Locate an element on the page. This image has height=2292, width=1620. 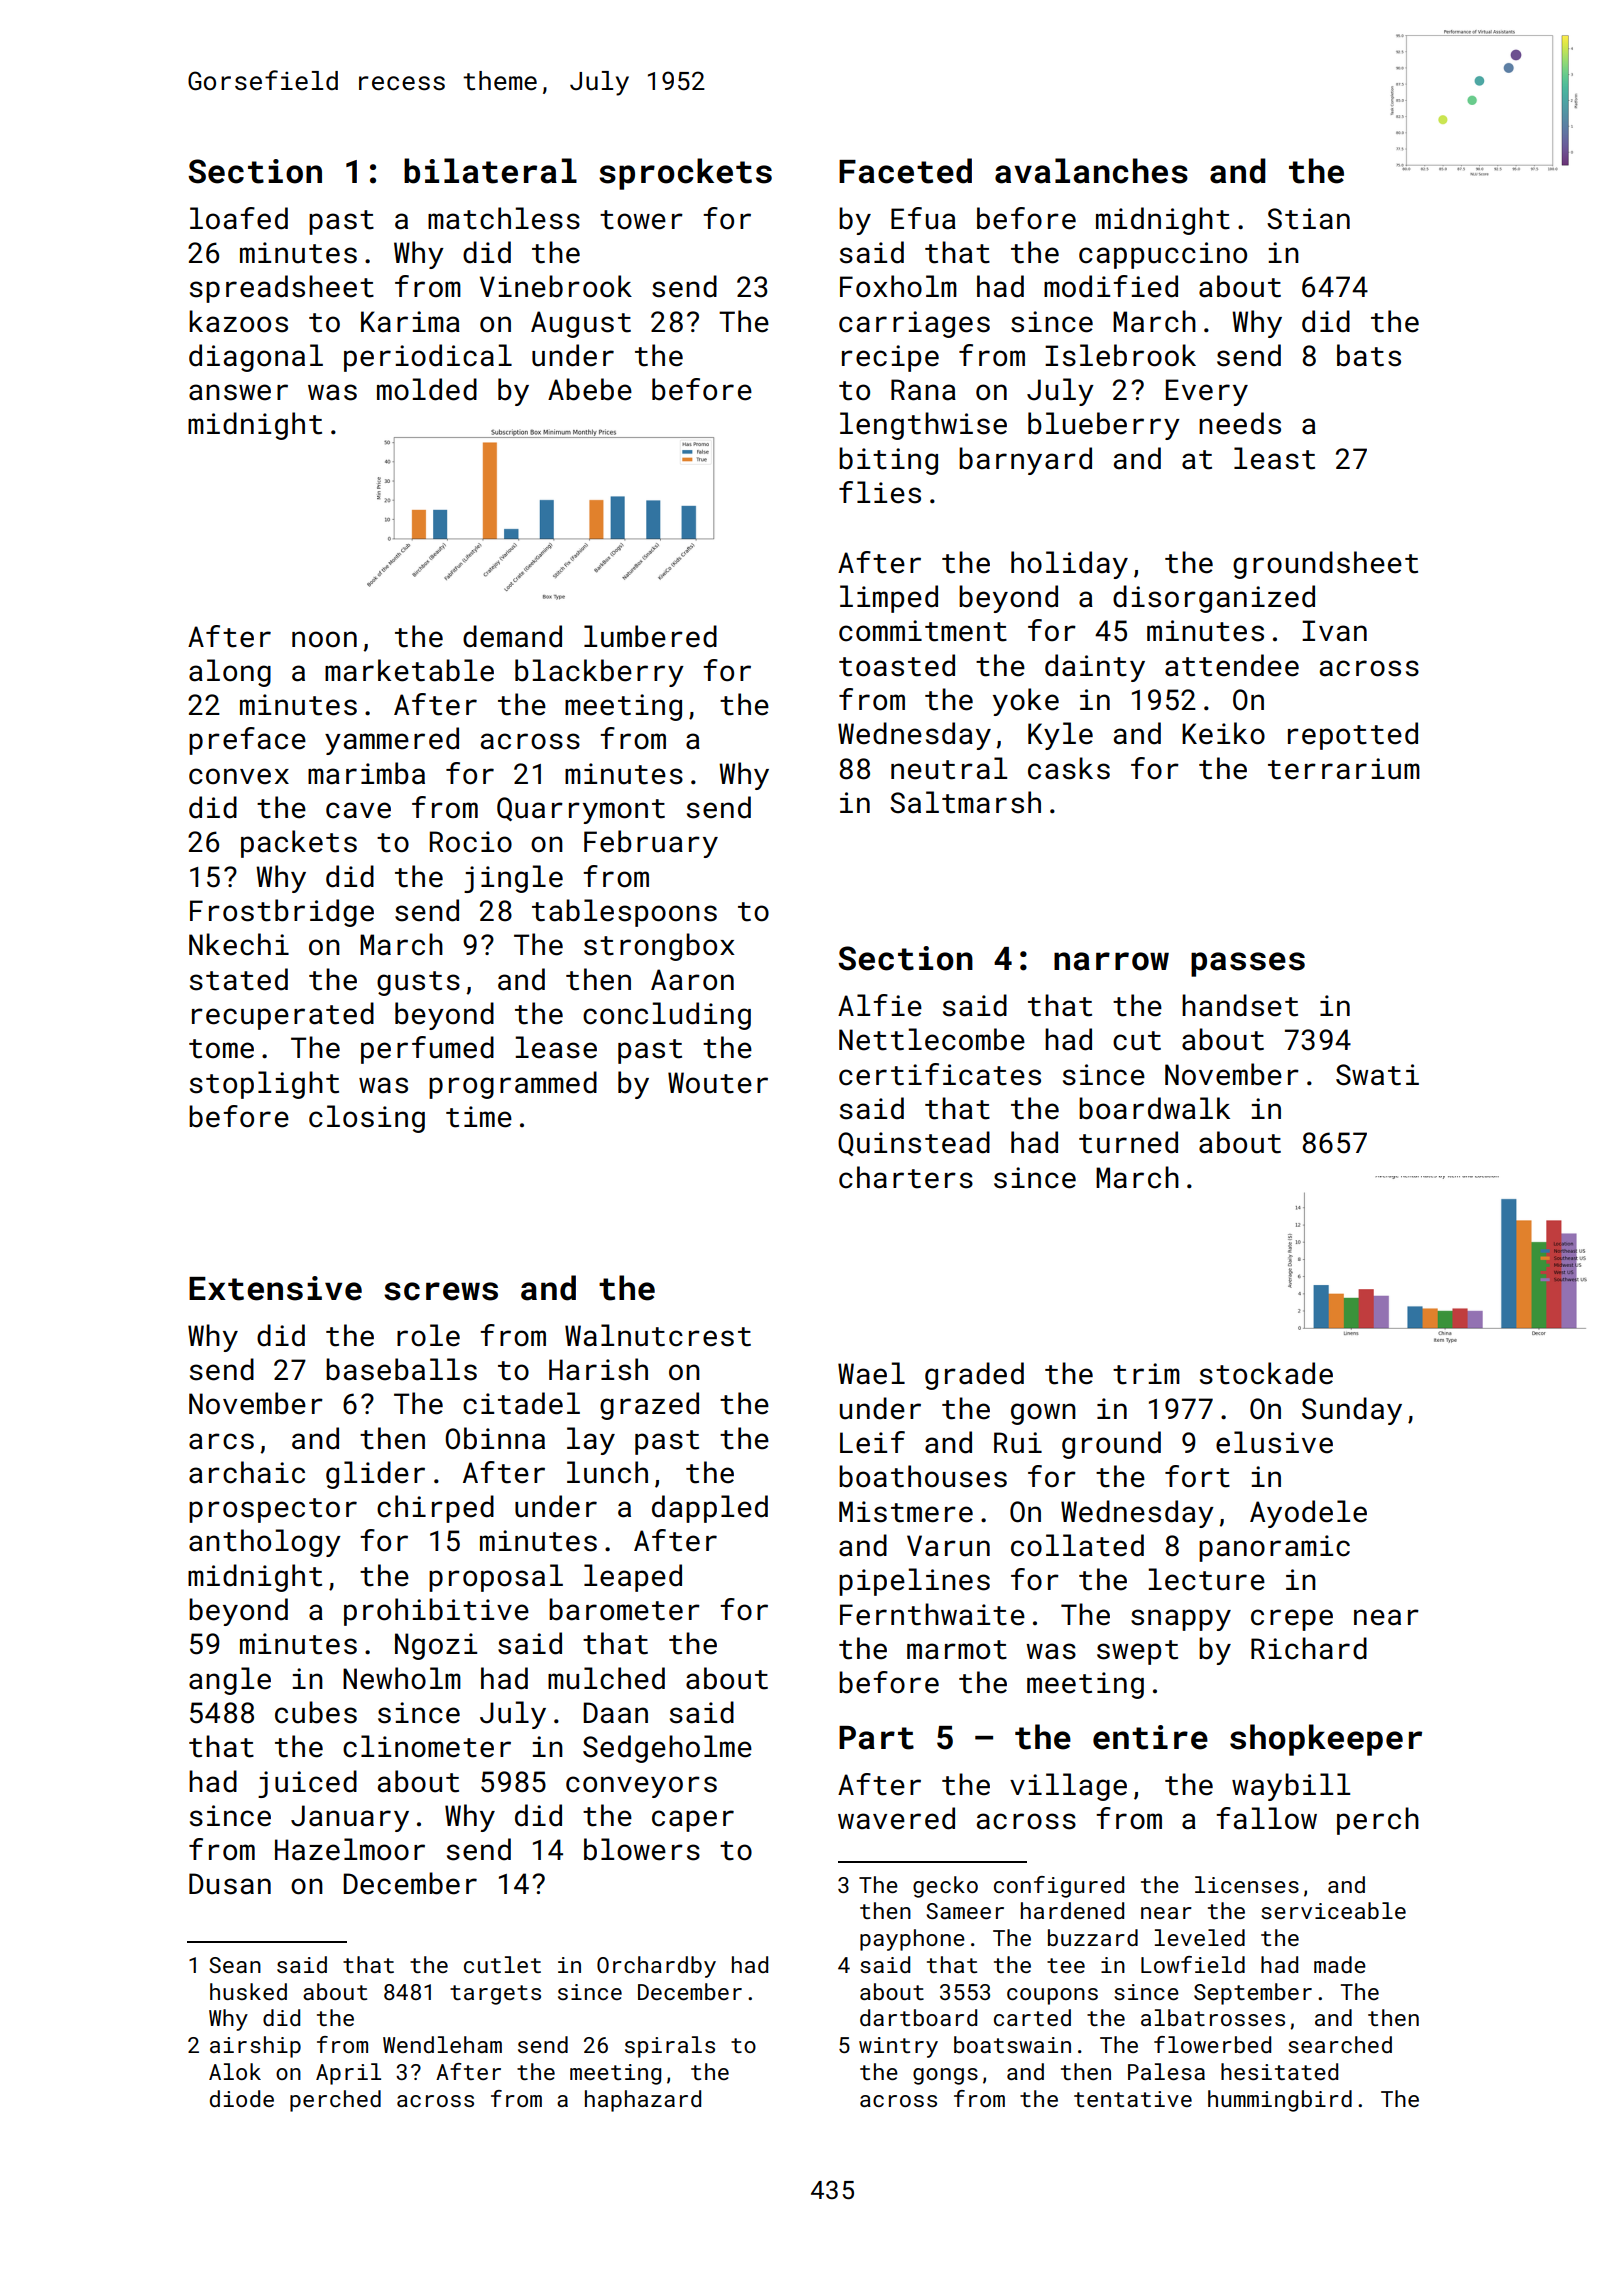
Extensive is located at coordinates (275, 1288).
